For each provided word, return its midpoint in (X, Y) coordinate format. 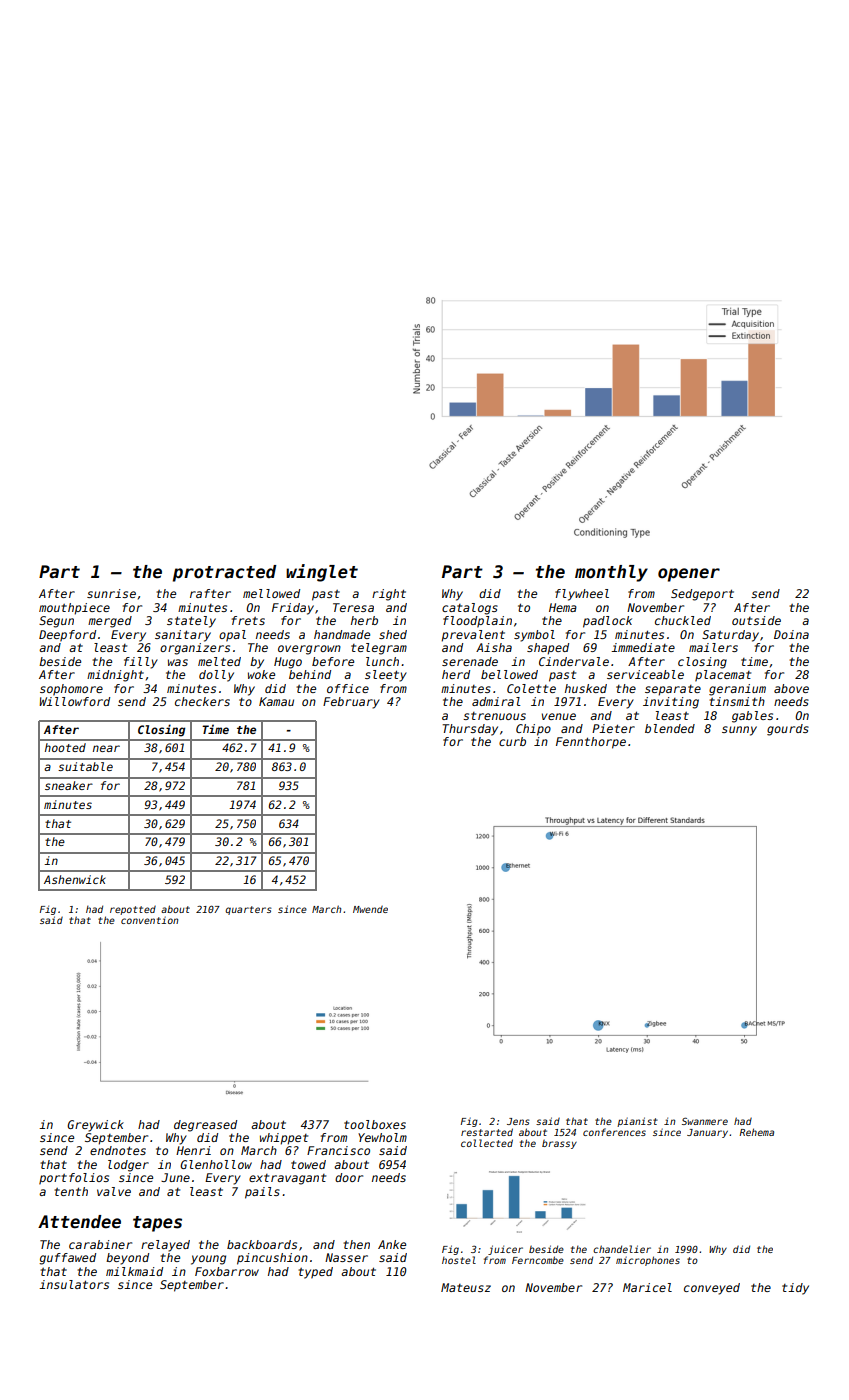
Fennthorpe (591, 743)
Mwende (370, 909)
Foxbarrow (227, 1271)
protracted (225, 573)
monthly (611, 573)
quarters (248, 910)
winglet (322, 573)
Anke (392, 1244)
